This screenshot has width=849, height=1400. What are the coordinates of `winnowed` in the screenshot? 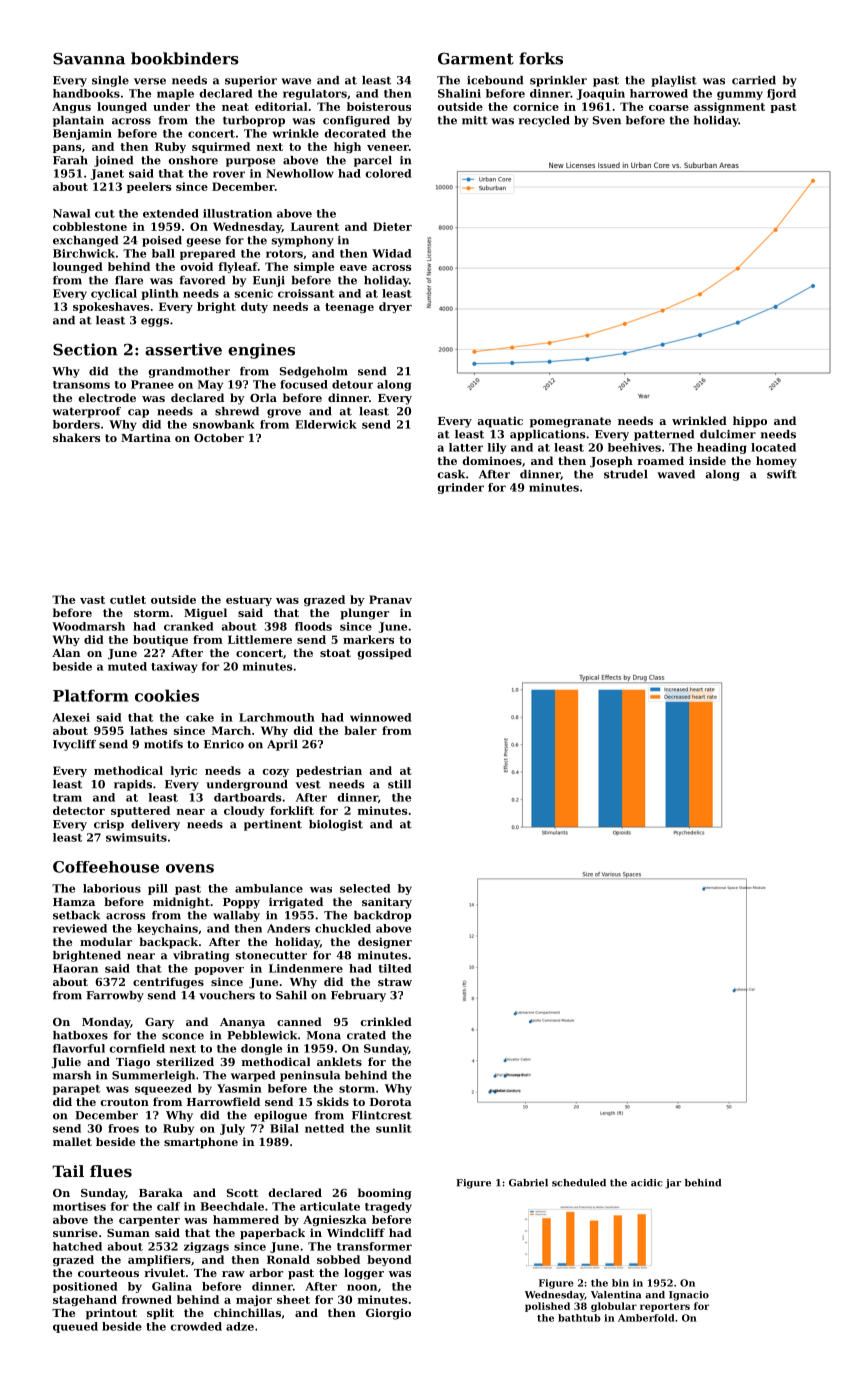 It's located at (381, 717).
